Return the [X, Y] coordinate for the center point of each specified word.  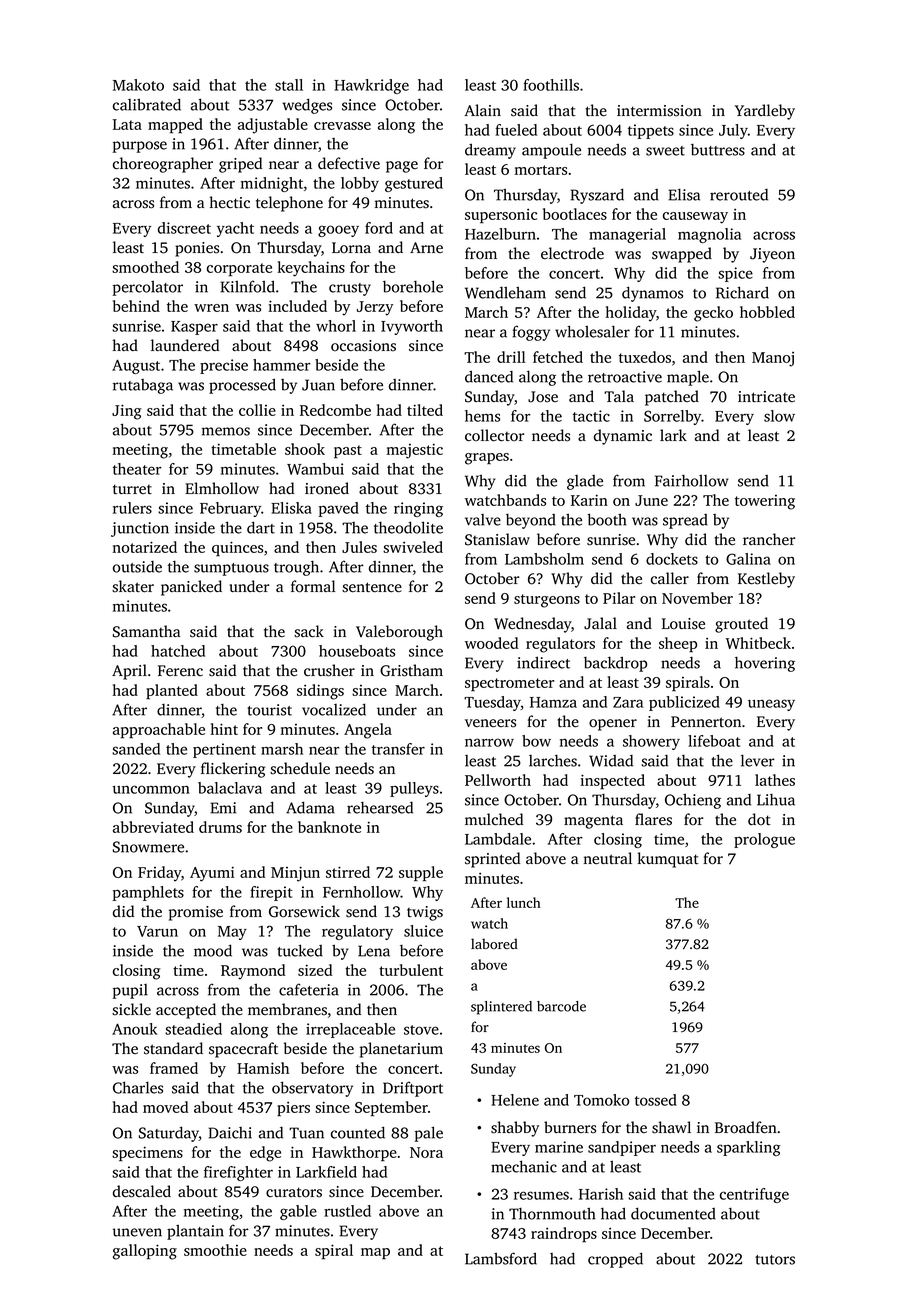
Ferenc [180, 670]
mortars [541, 170]
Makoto [138, 85]
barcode [561, 1006]
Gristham [411, 670]
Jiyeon [772, 255]
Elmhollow [222, 488]
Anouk [134, 1029]
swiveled [413, 547]
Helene [515, 1100]
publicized [684, 703]
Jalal [600, 623]
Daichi [230, 1133]
